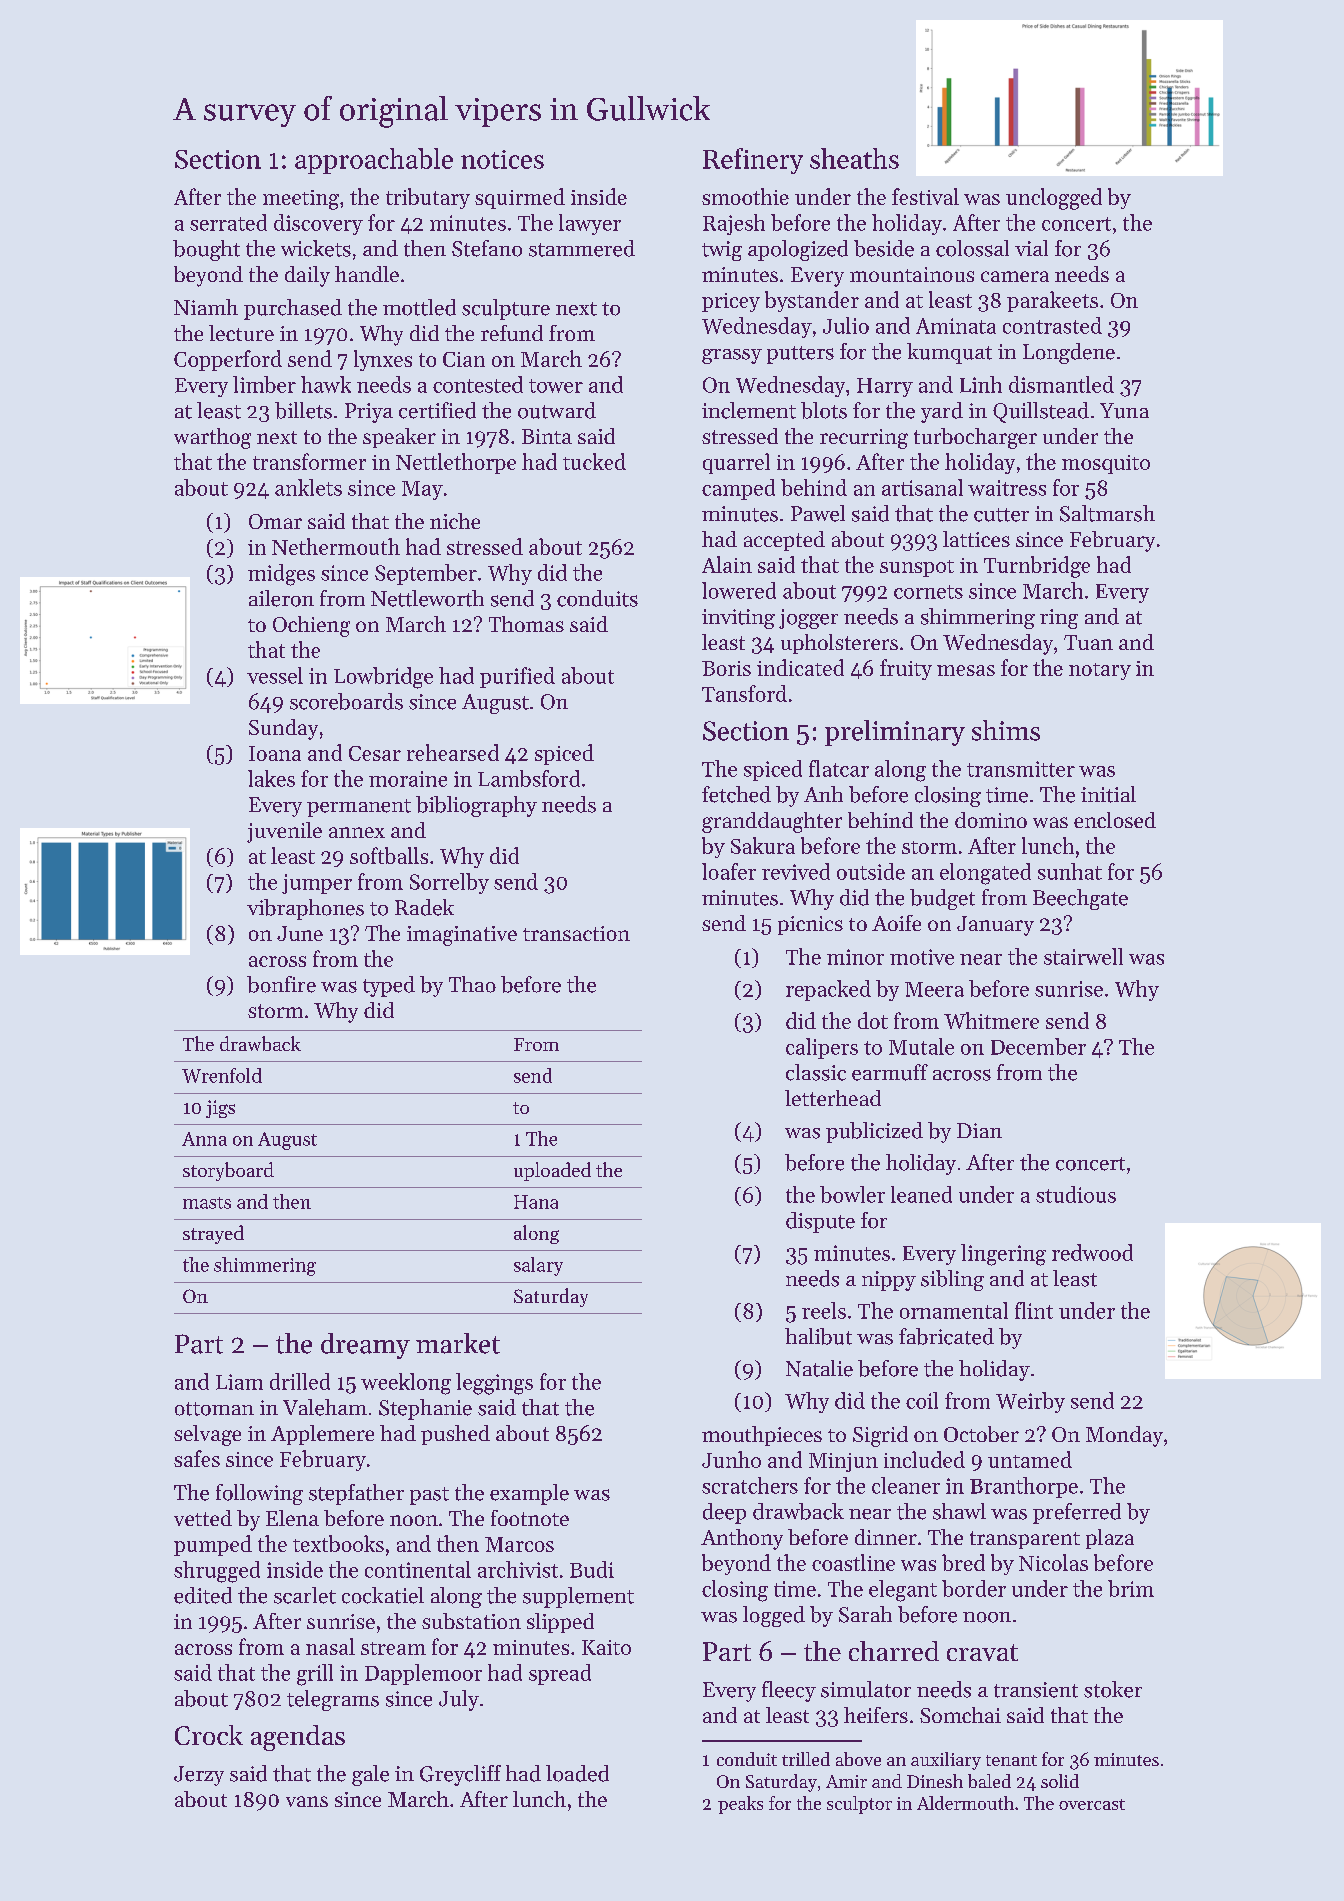 The image size is (1344, 1901). Describe the element at coordinates (1036, 1690) in the screenshot. I see `transient` at that location.
